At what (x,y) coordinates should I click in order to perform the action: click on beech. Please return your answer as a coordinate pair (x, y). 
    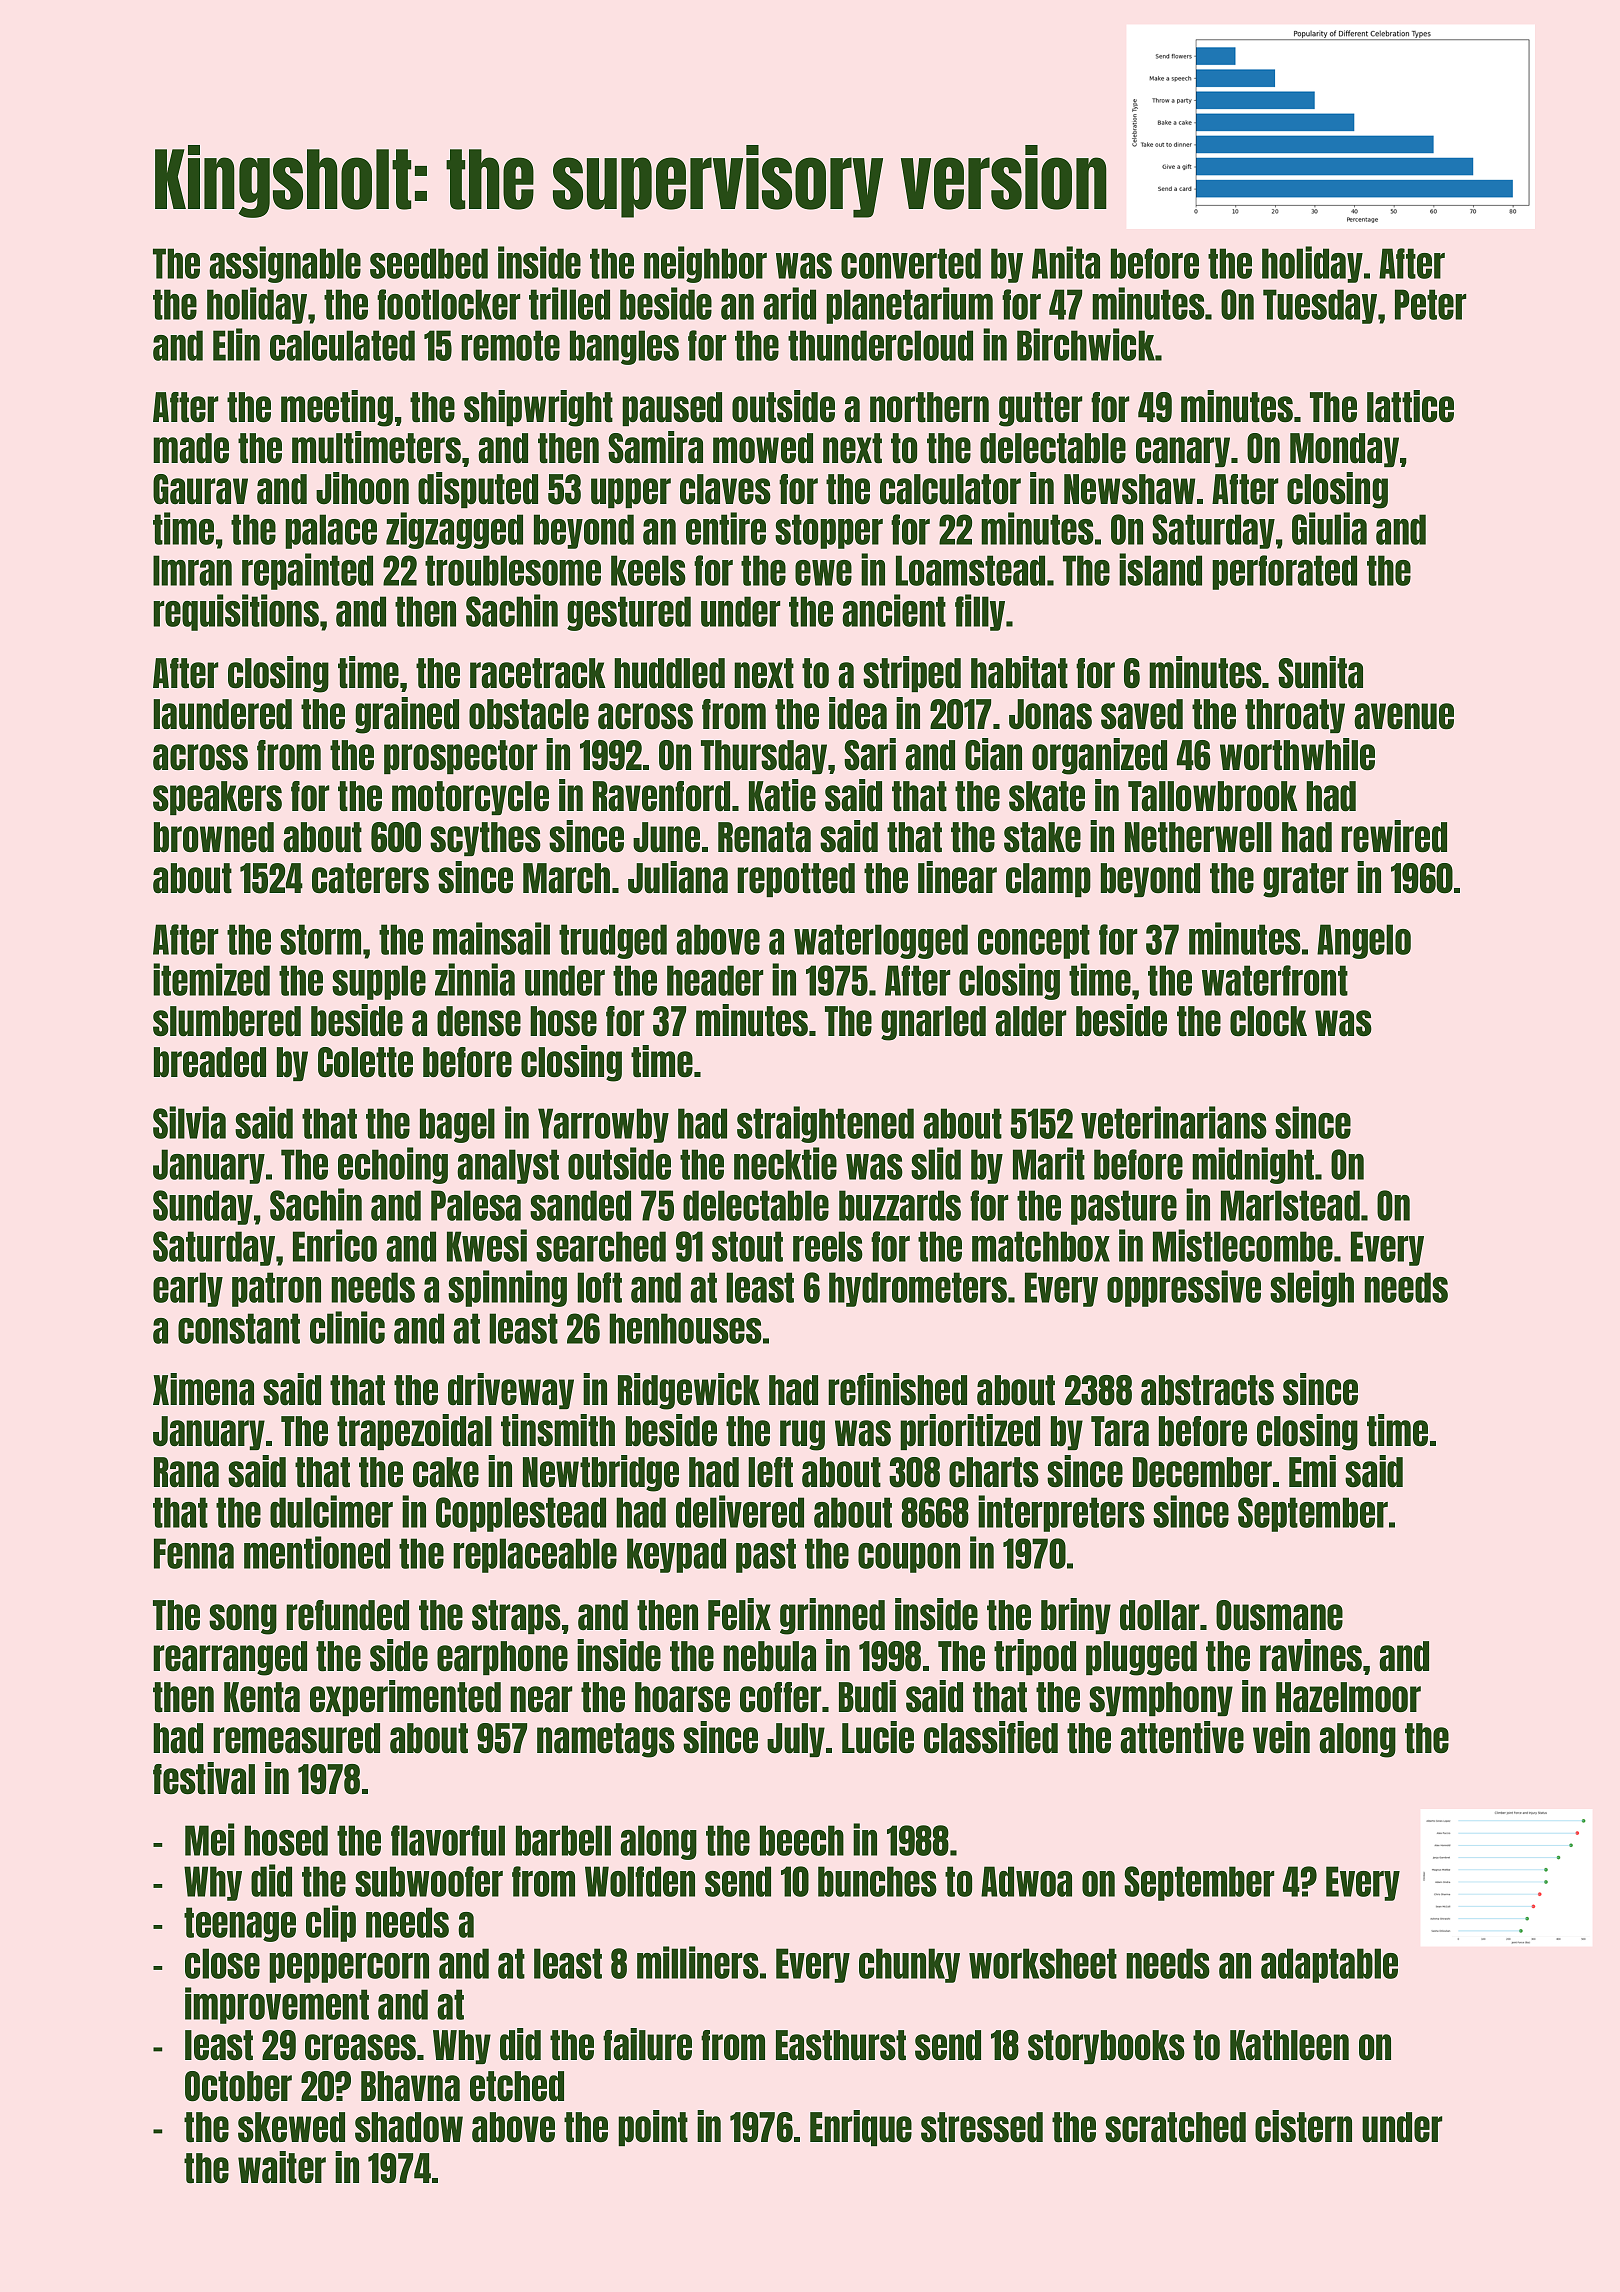
    Looking at the image, I should click on (802, 1840).
